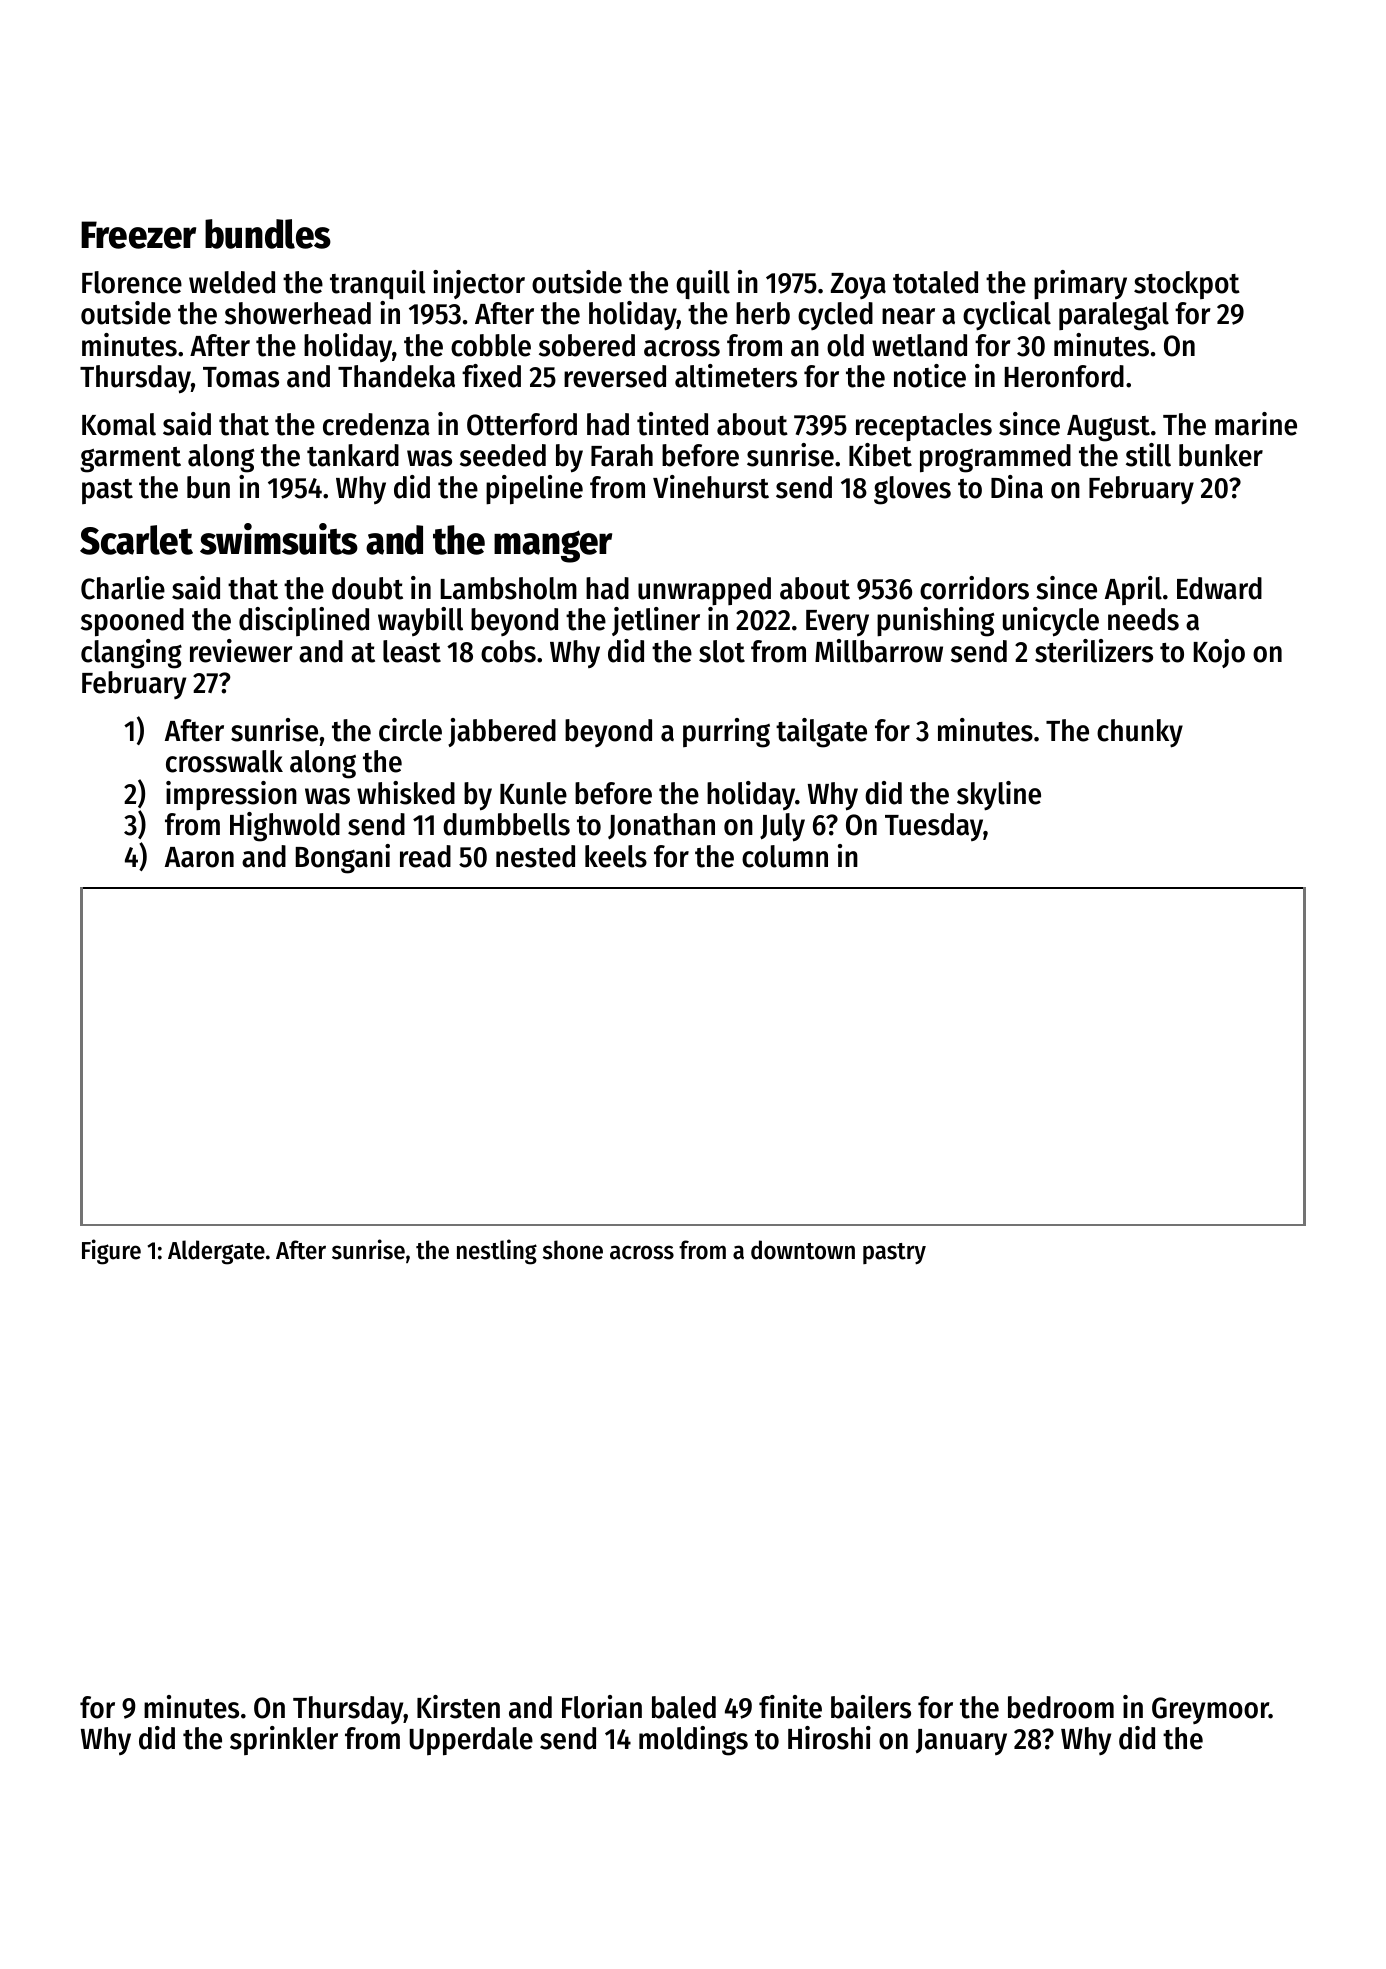 This page has height=1969, width=1386. I want to click on injector, so click(479, 284).
